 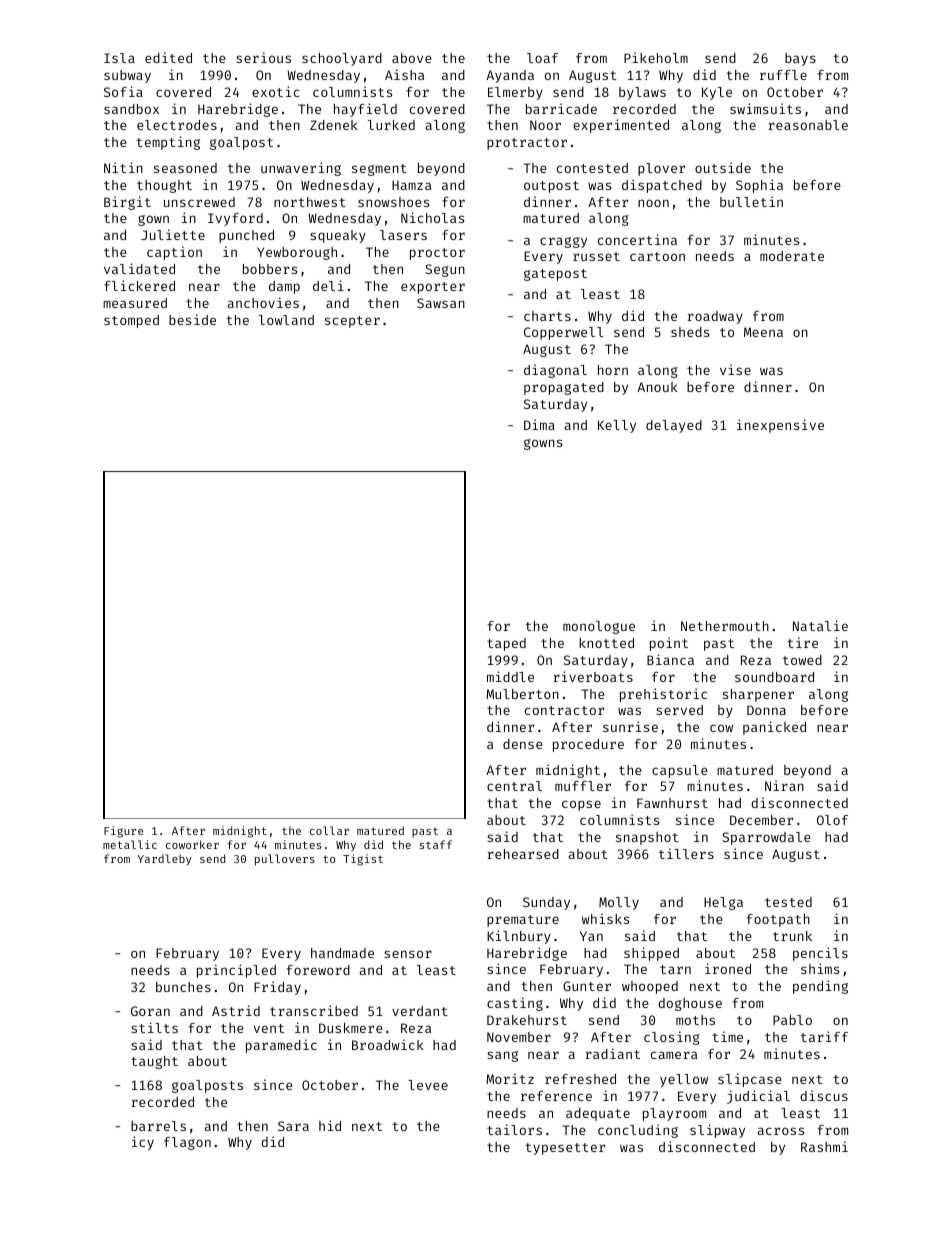 I want to click on hid, so click(x=330, y=1125).
